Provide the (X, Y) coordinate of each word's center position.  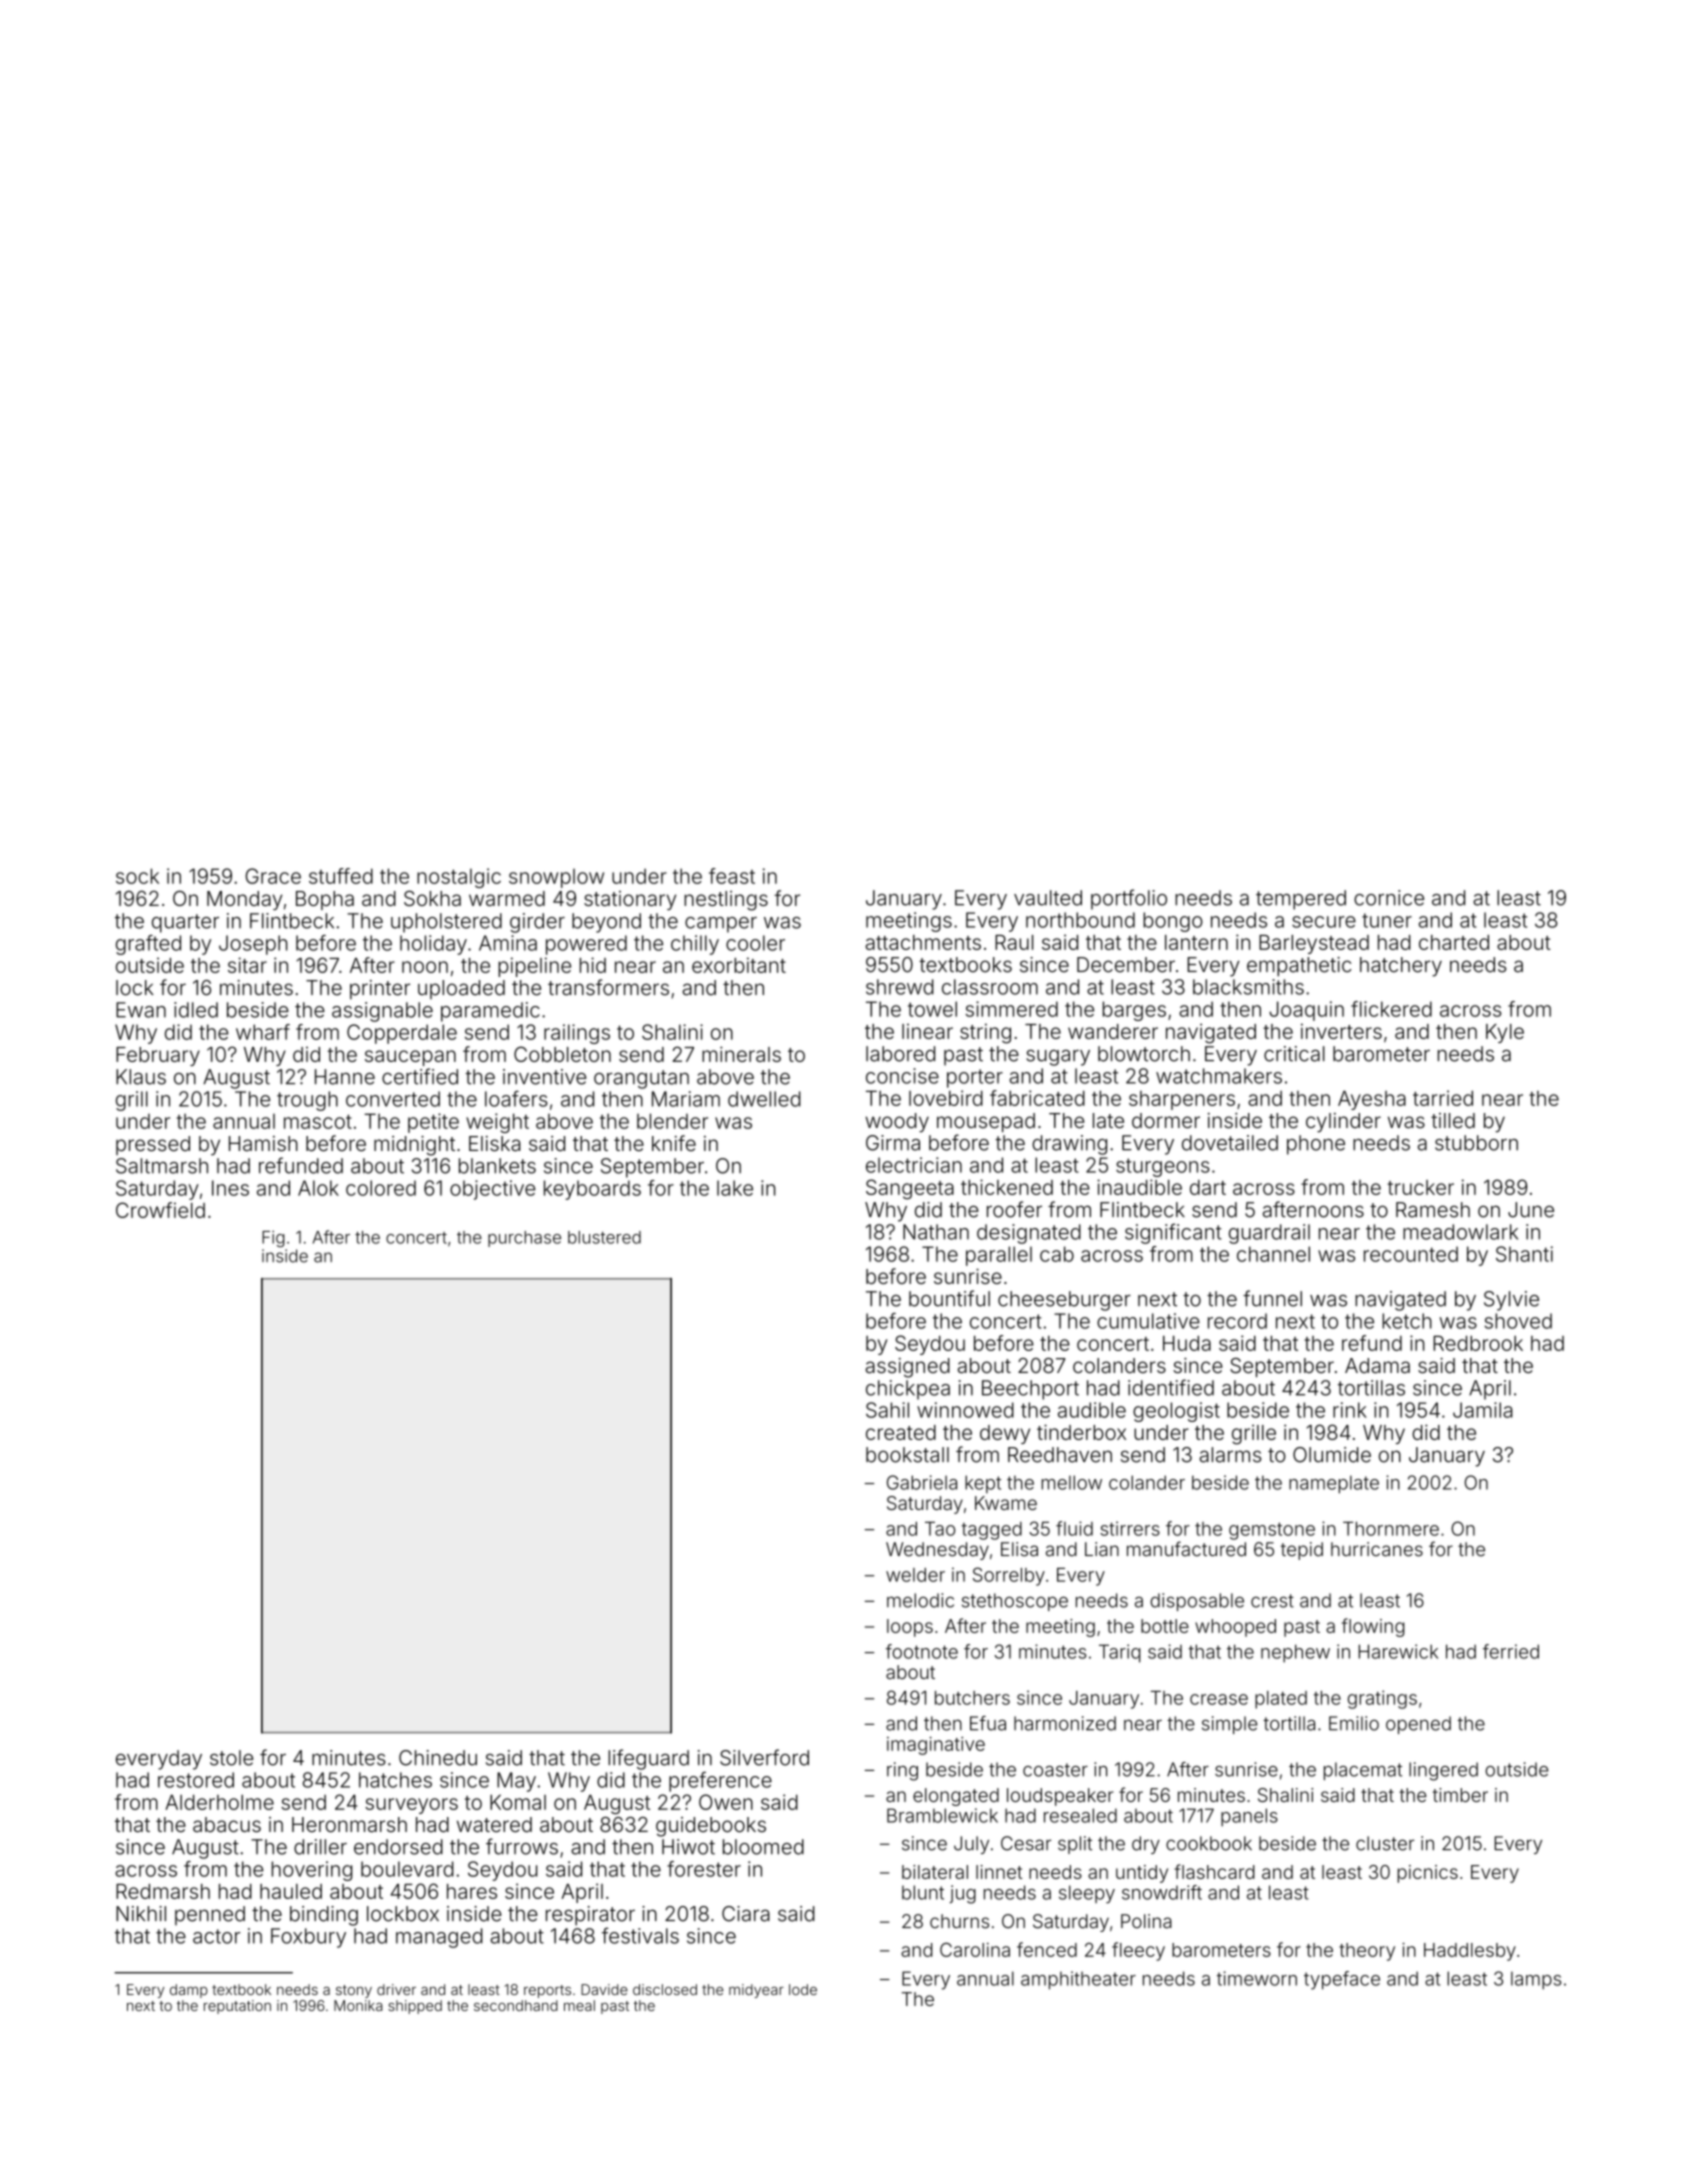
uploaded (461, 989)
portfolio (1129, 899)
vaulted (1048, 898)
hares (472, 1891)
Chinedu (438, 1758)
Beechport (1030, 1390)
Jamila (1482, 1410)
